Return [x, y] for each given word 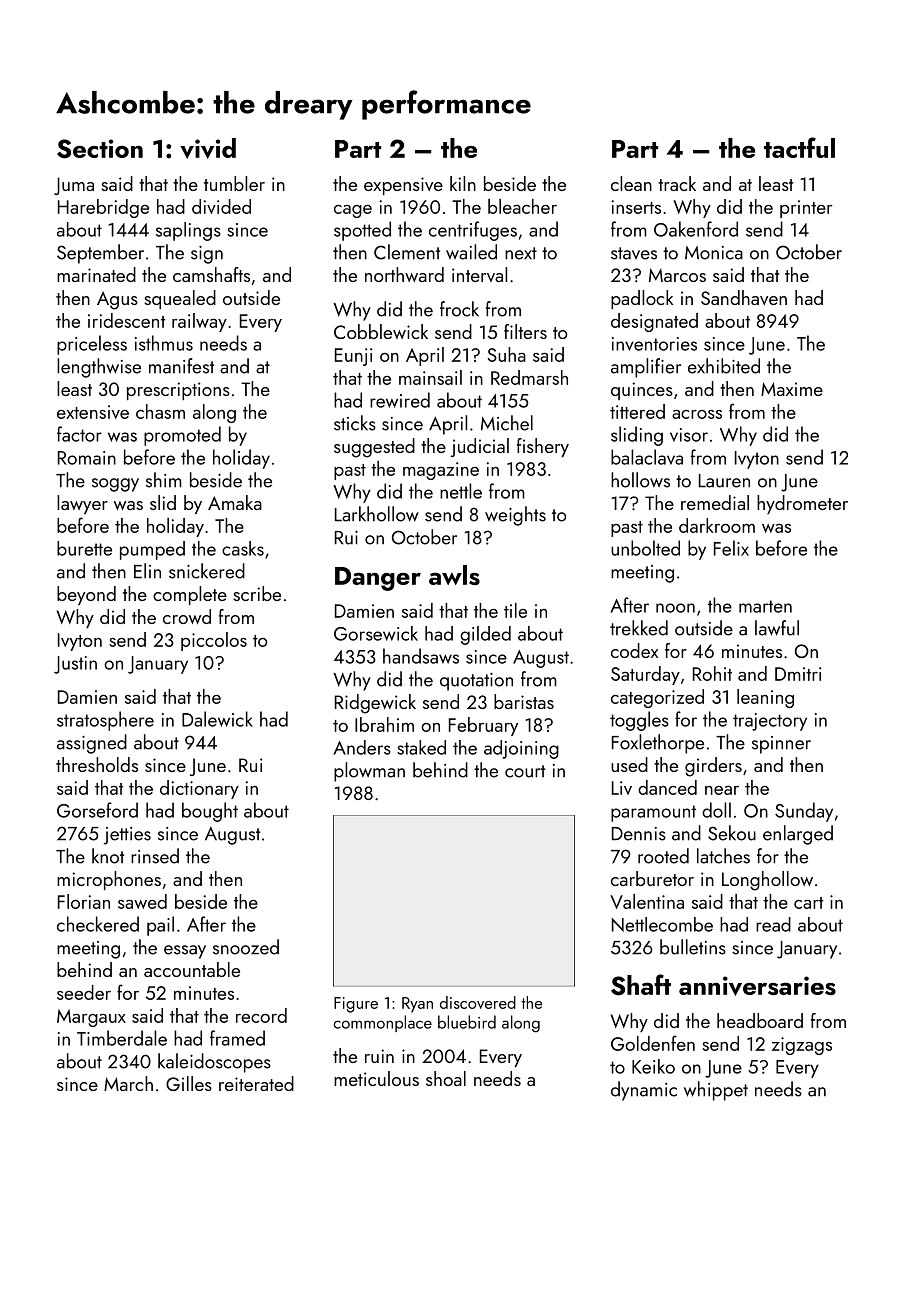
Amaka [235, 502]
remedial [715, 502]
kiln [463, 183]
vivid [208, 148]
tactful [799, 147]
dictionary [199, 789]
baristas [524, 701]
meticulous [376, 1078]
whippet [716, 1091]
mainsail [430, 377]
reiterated [256, 1083]
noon [675, 608]
